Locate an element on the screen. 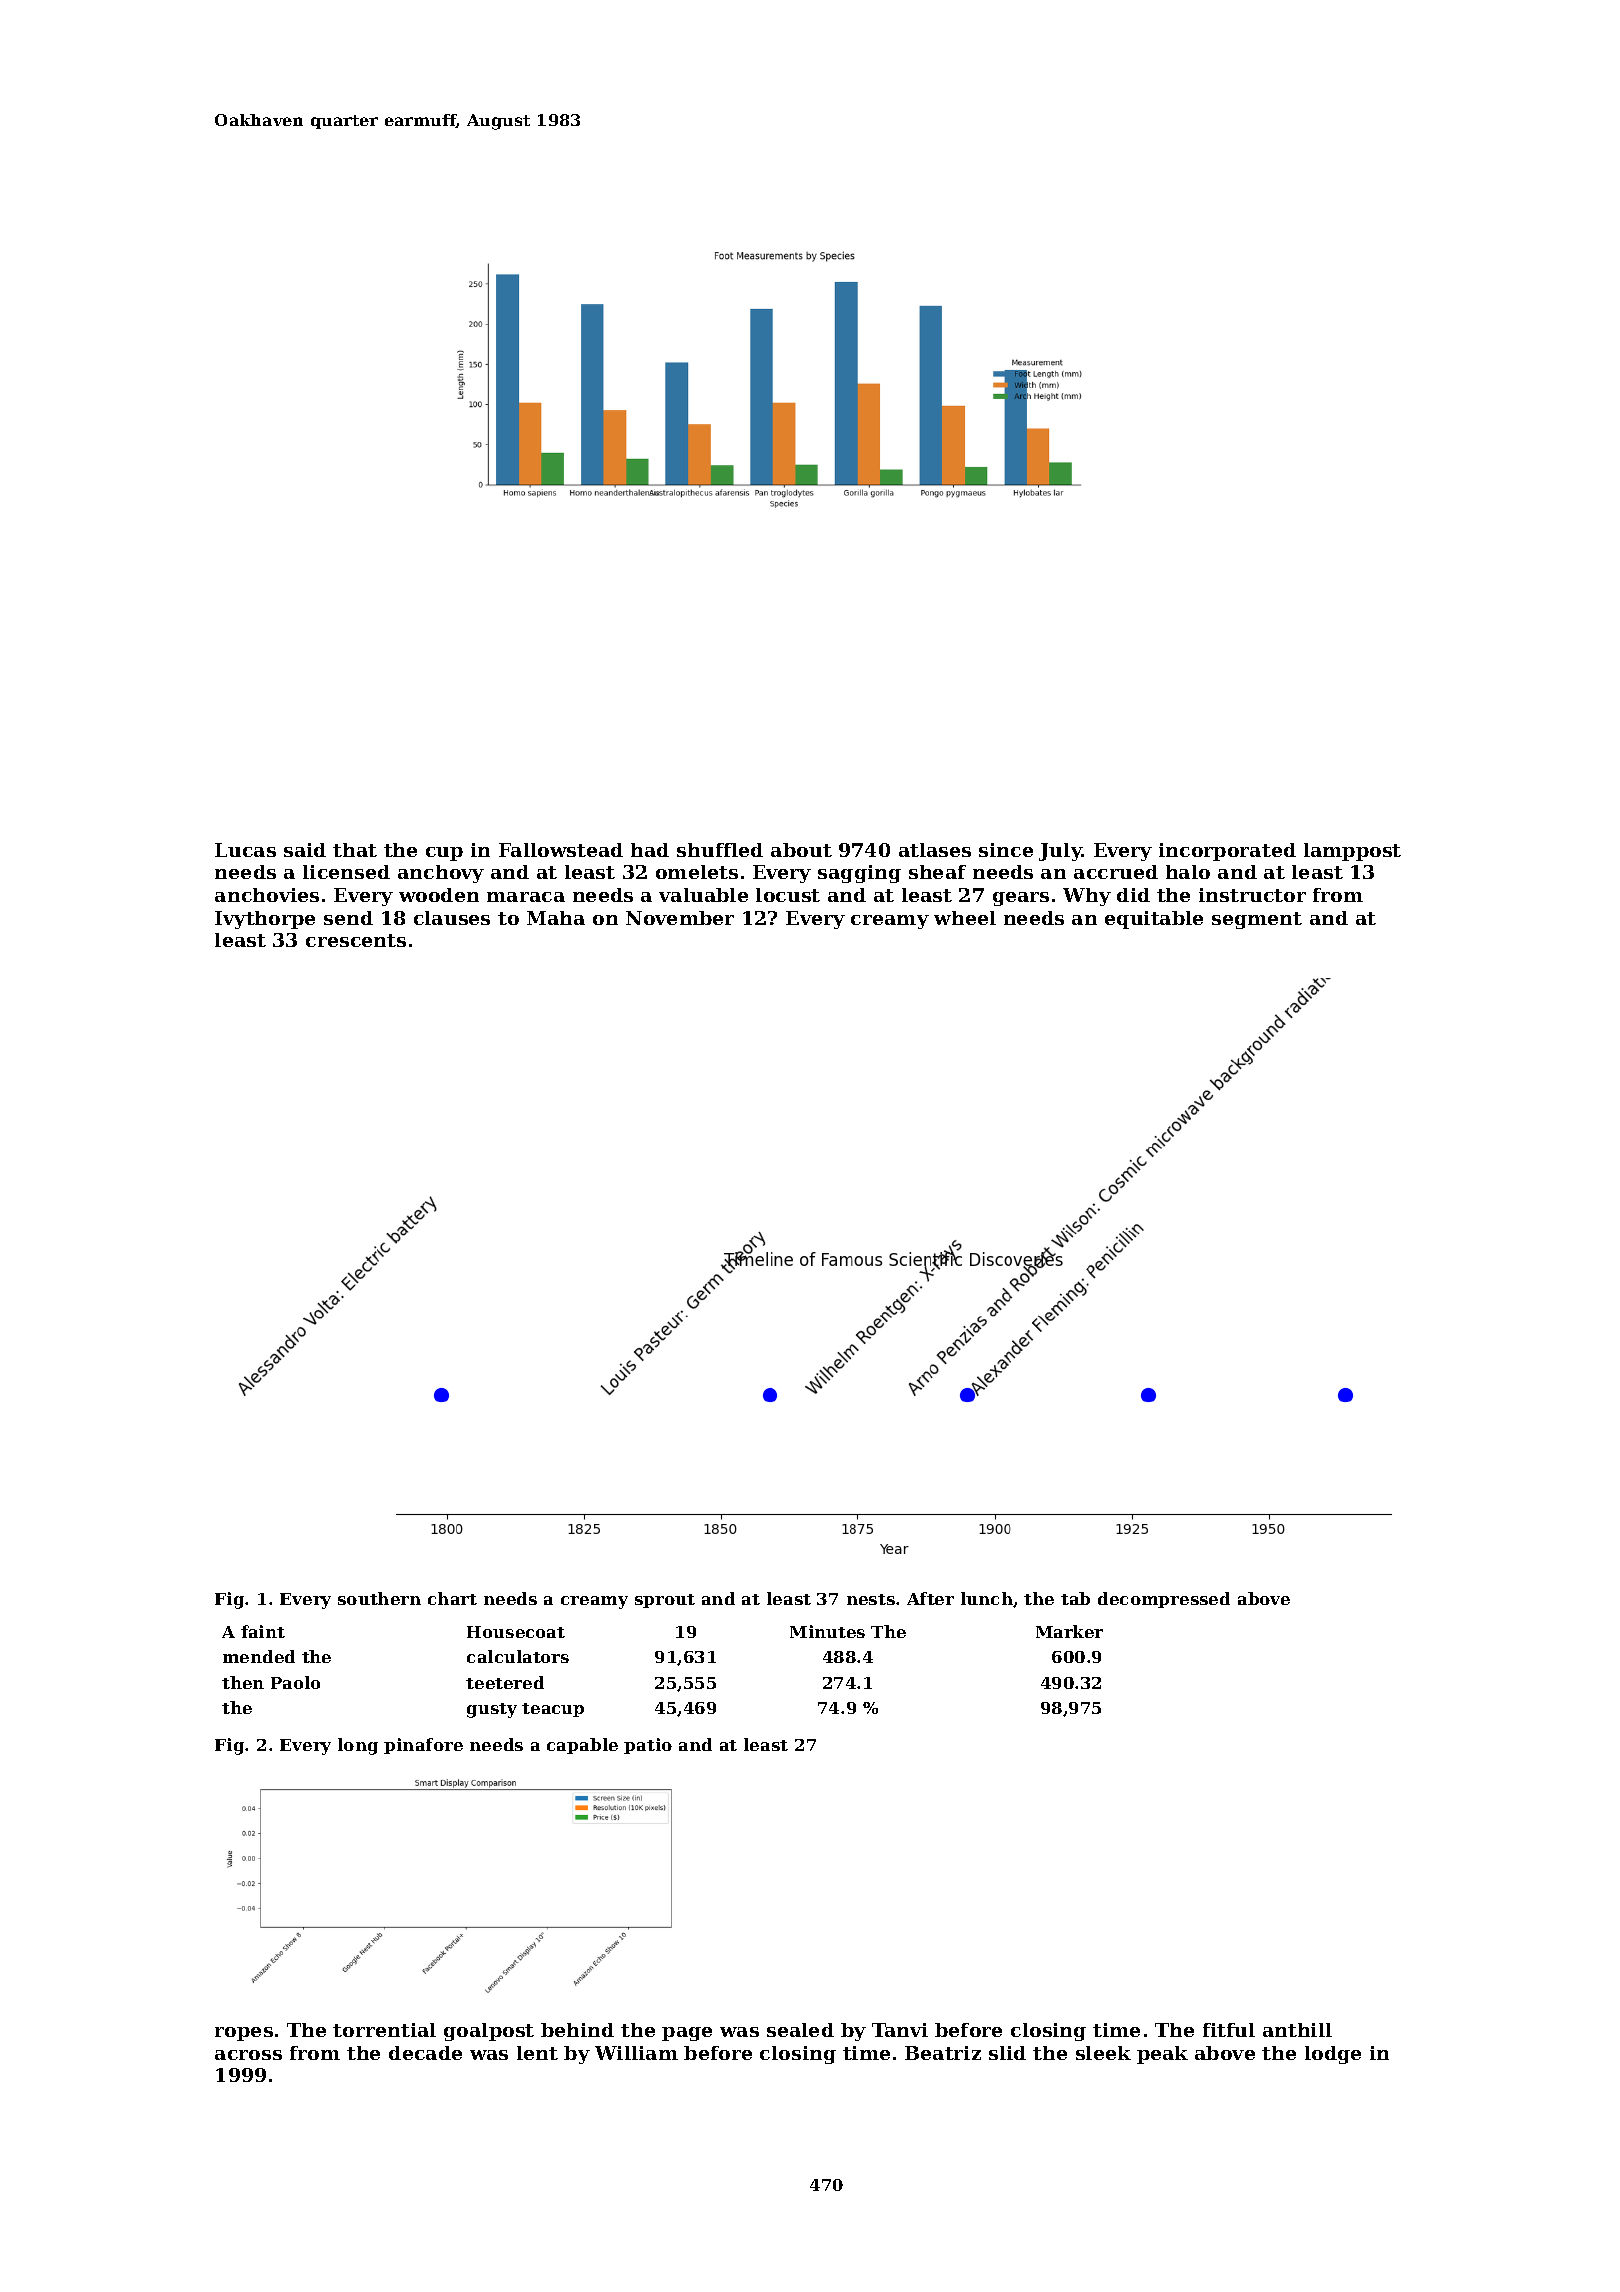 The height and width of the screenshot is (2292, 1620). lent is located at coordinates (537, 2053).
